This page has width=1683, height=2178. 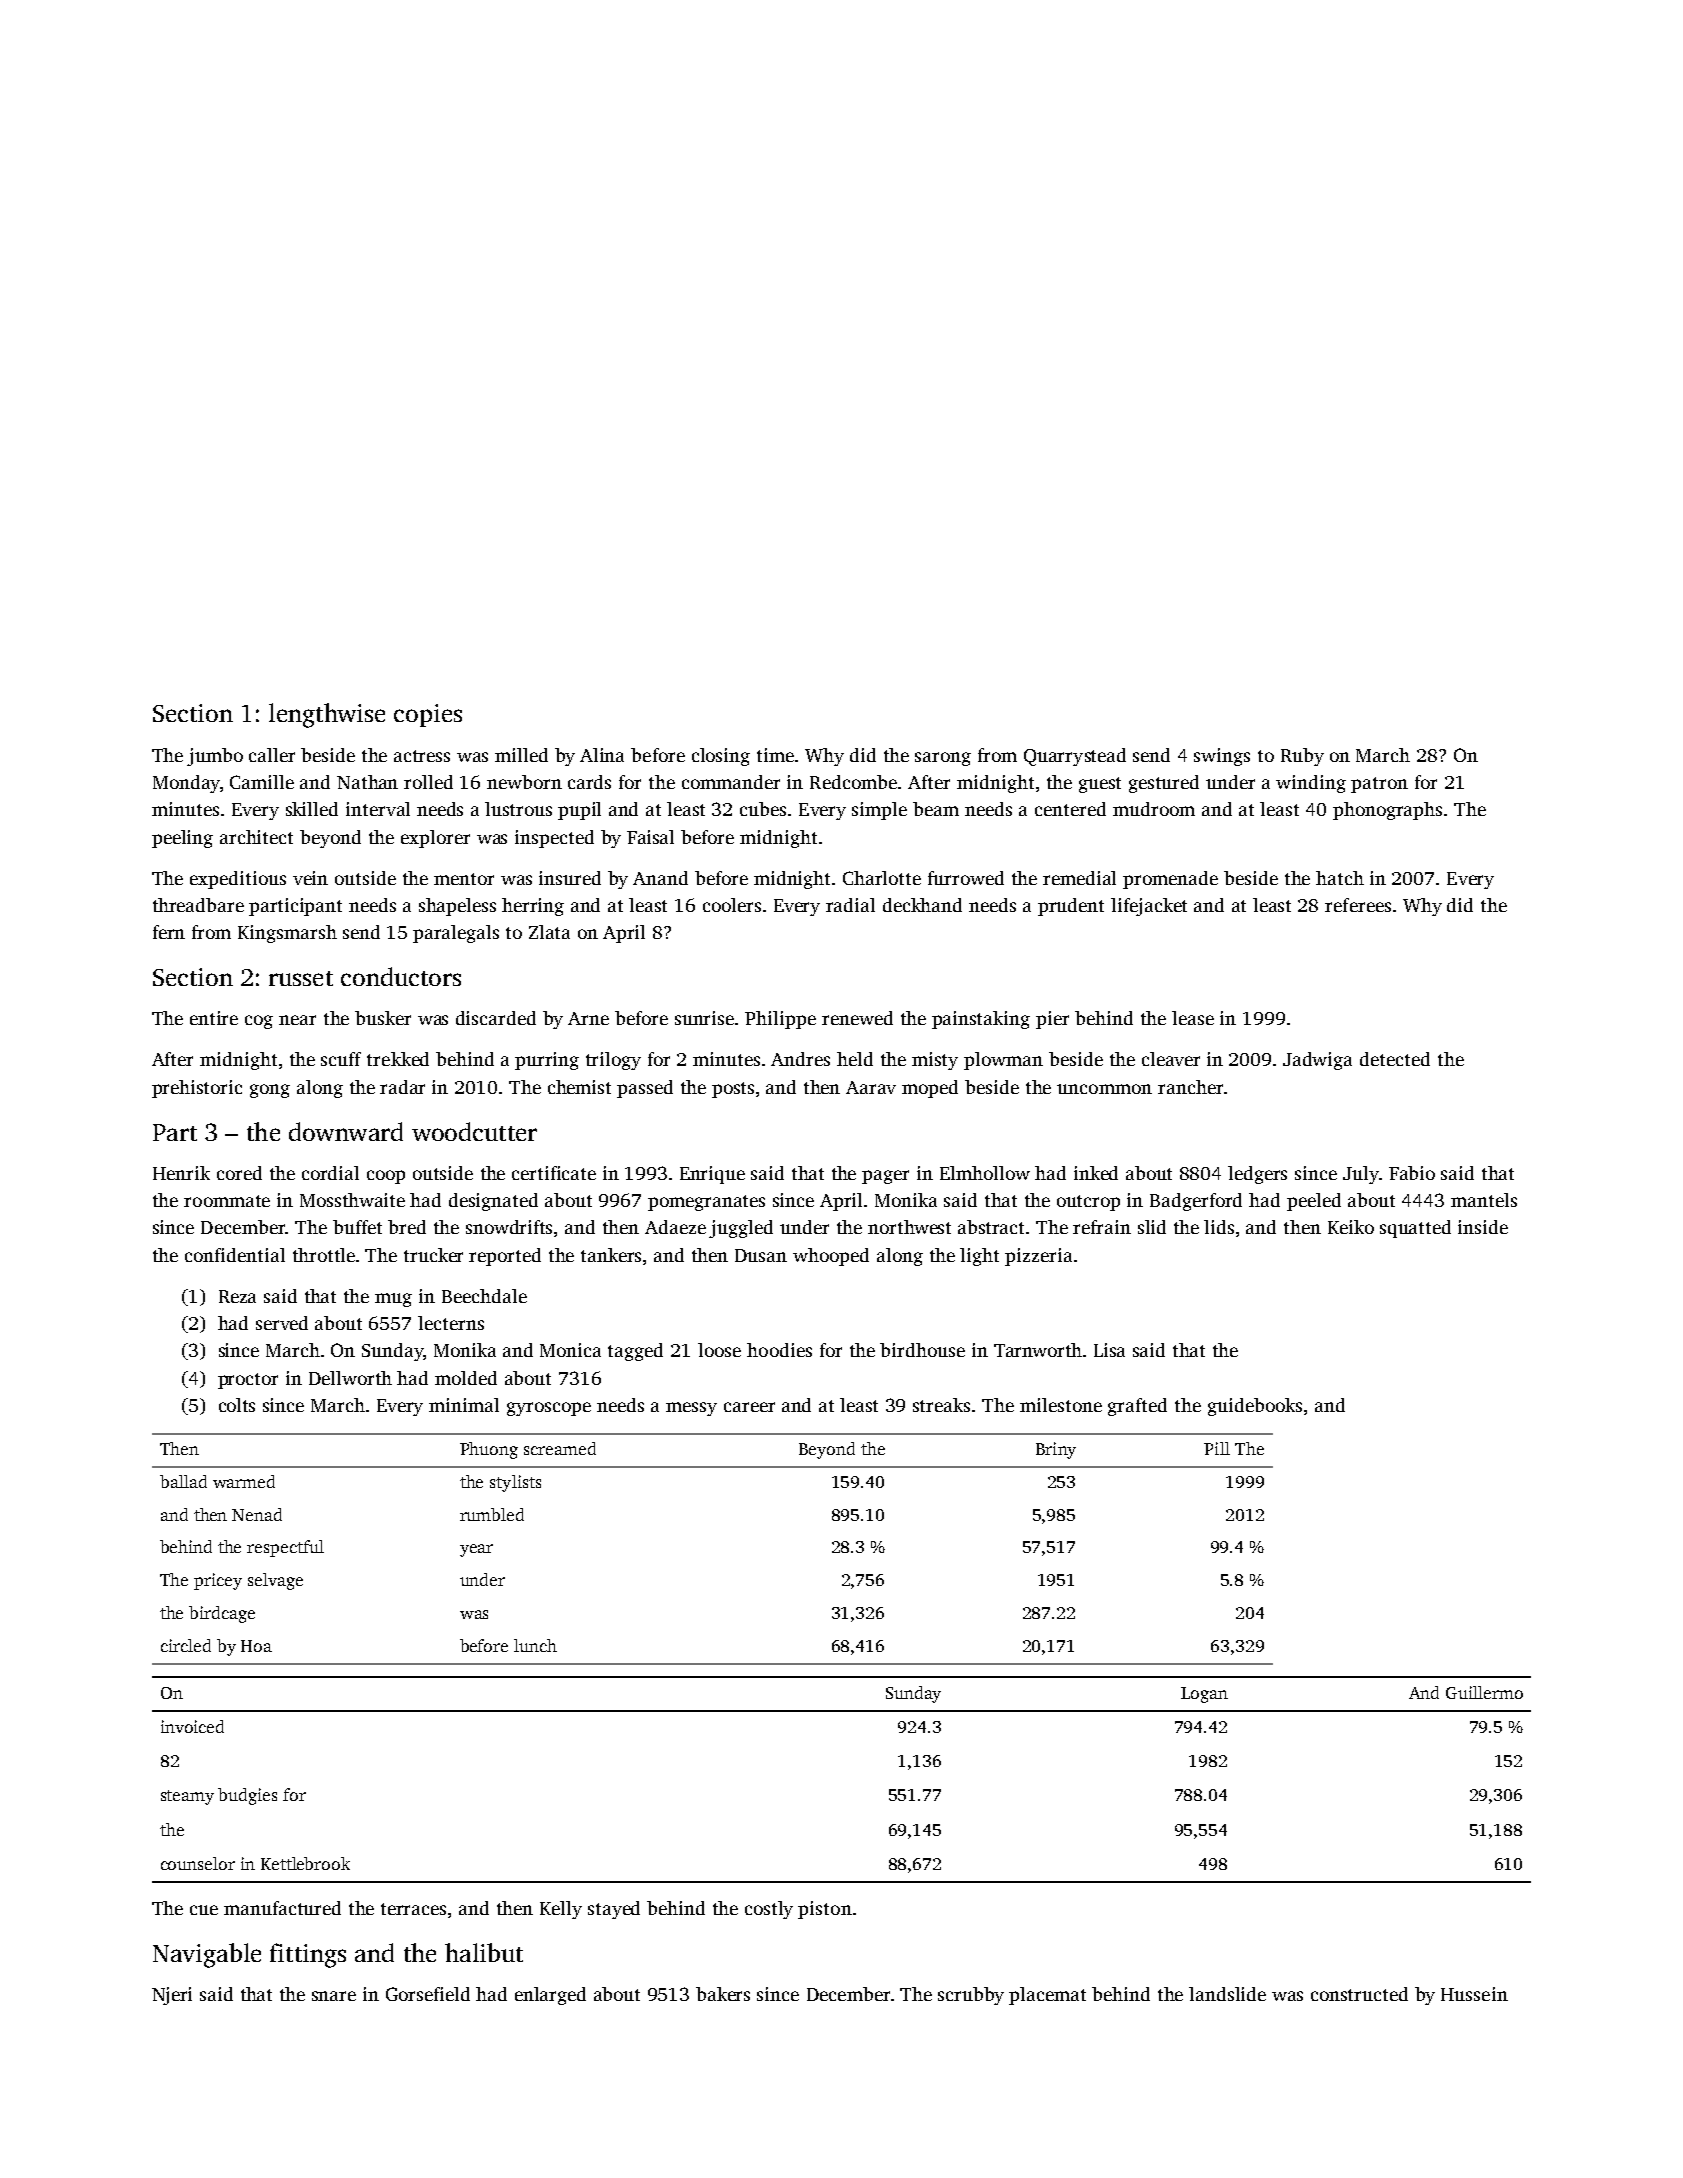 I want to click on Logan, so click(x=1204, y=1695).
